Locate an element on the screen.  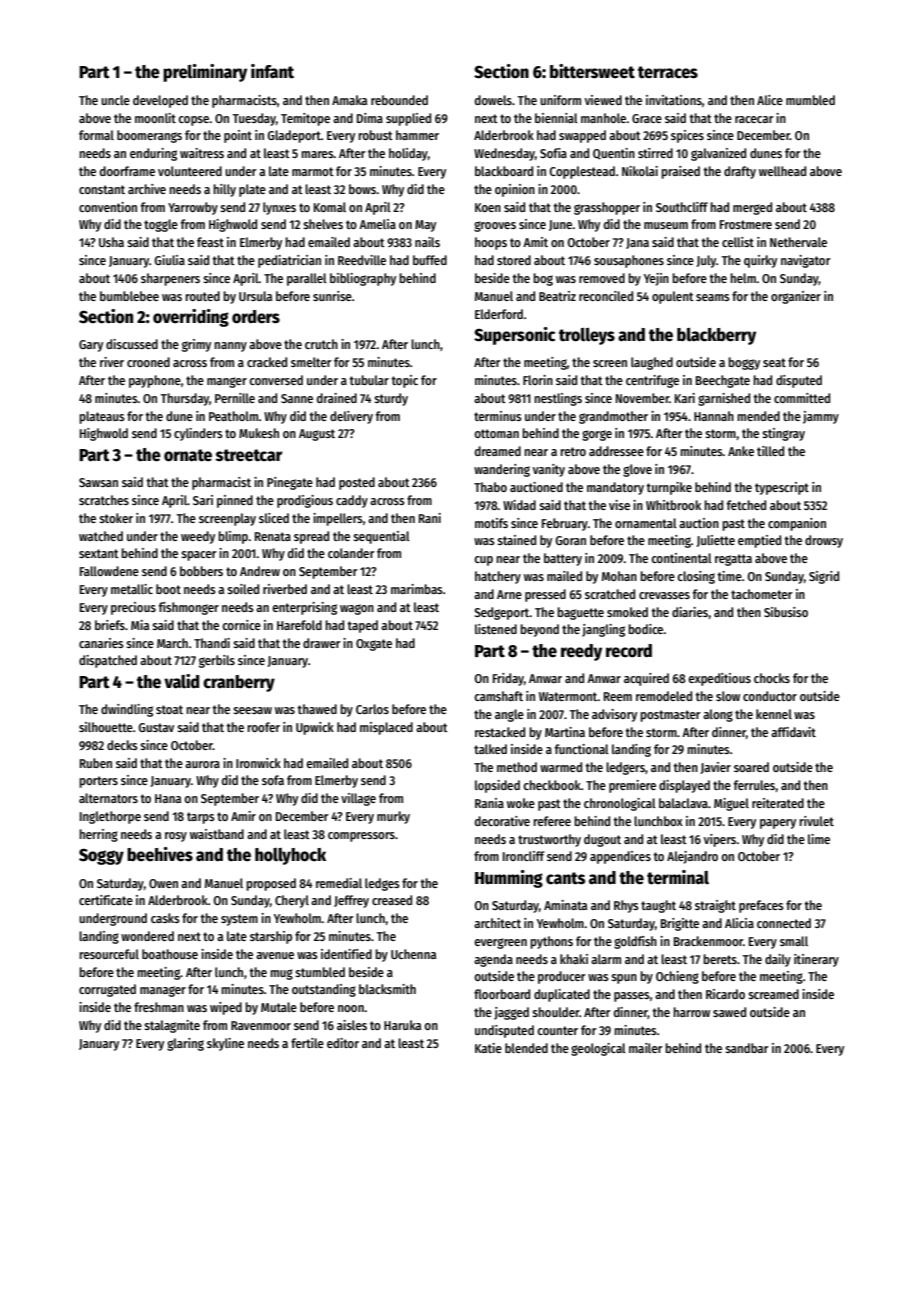
tilled is located at coordinates (770, 451).
